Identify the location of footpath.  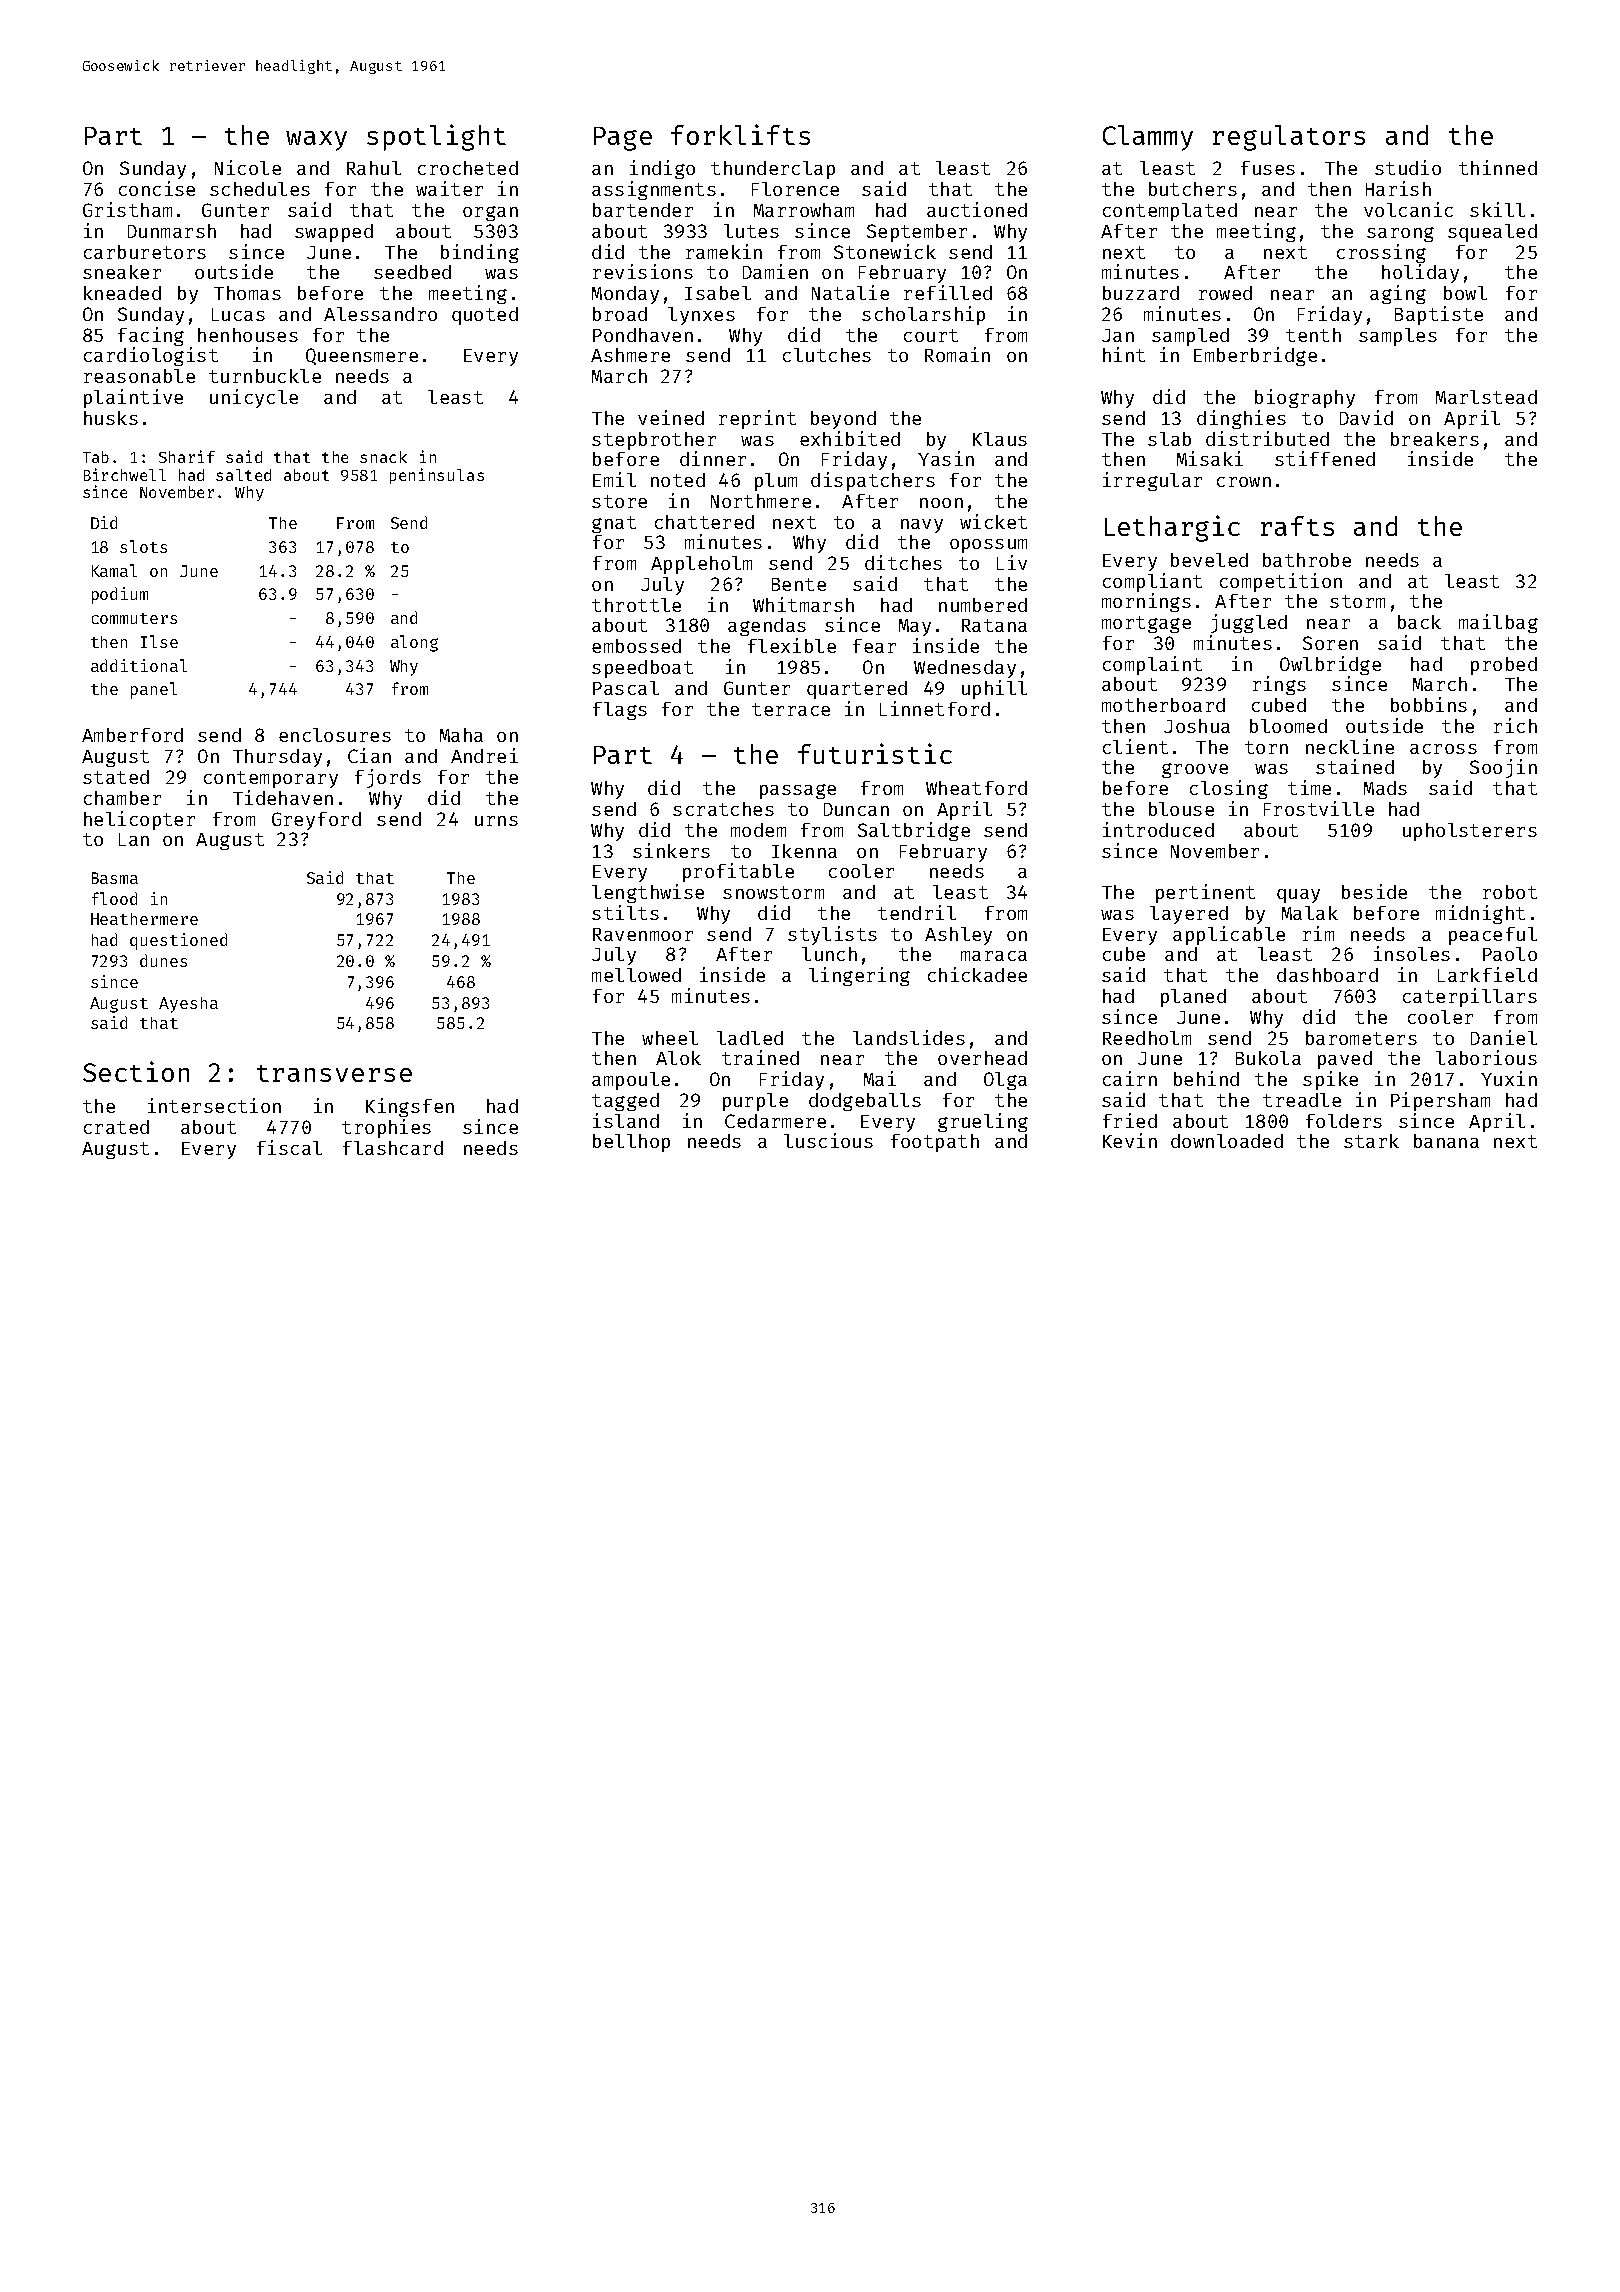
(935, 1143).
